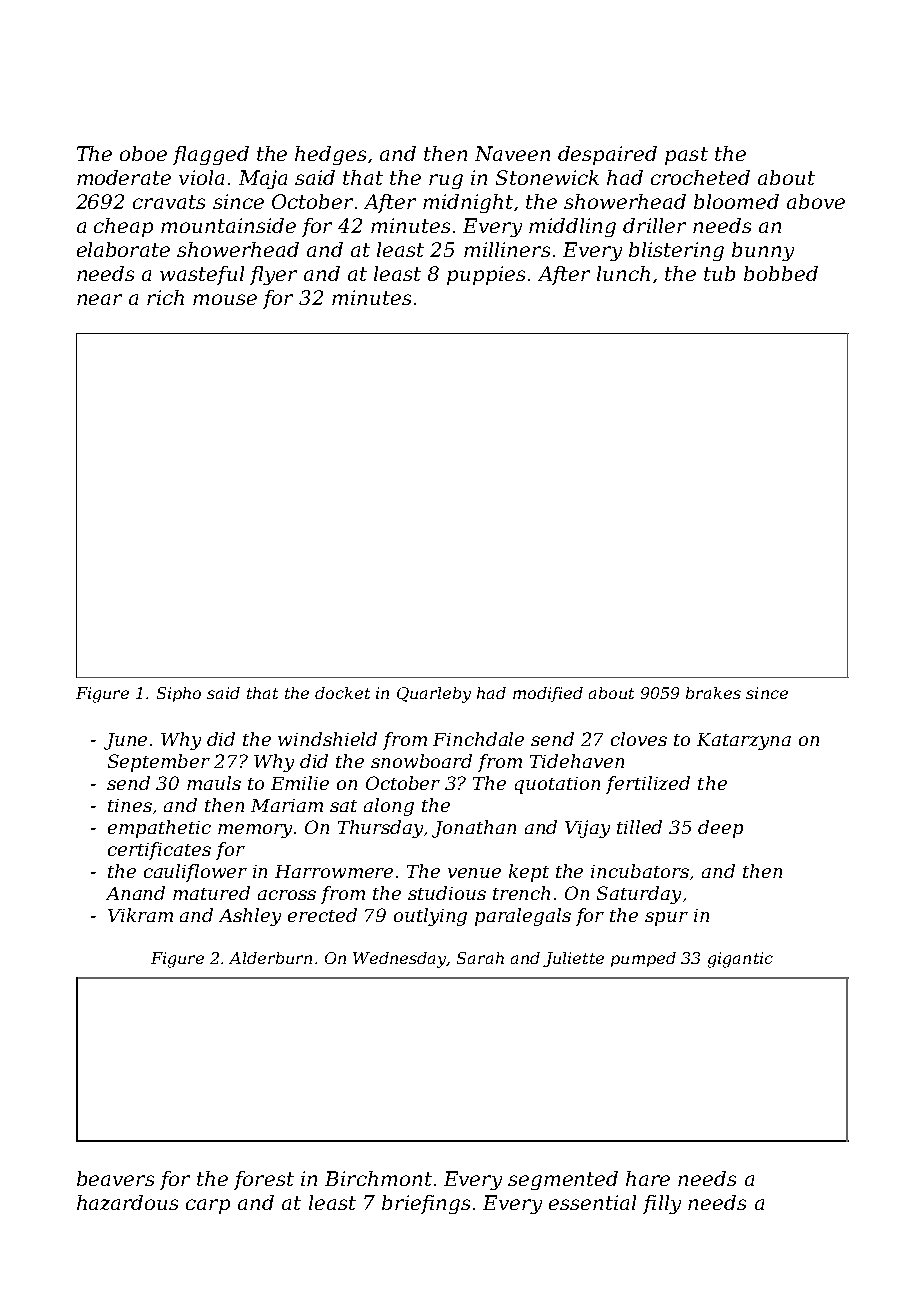 Image resolution: width=924 pixels, height=1314 pixels. Describe the element at coordinates (573, 959) in the document. I see `Juliette` at that location.
